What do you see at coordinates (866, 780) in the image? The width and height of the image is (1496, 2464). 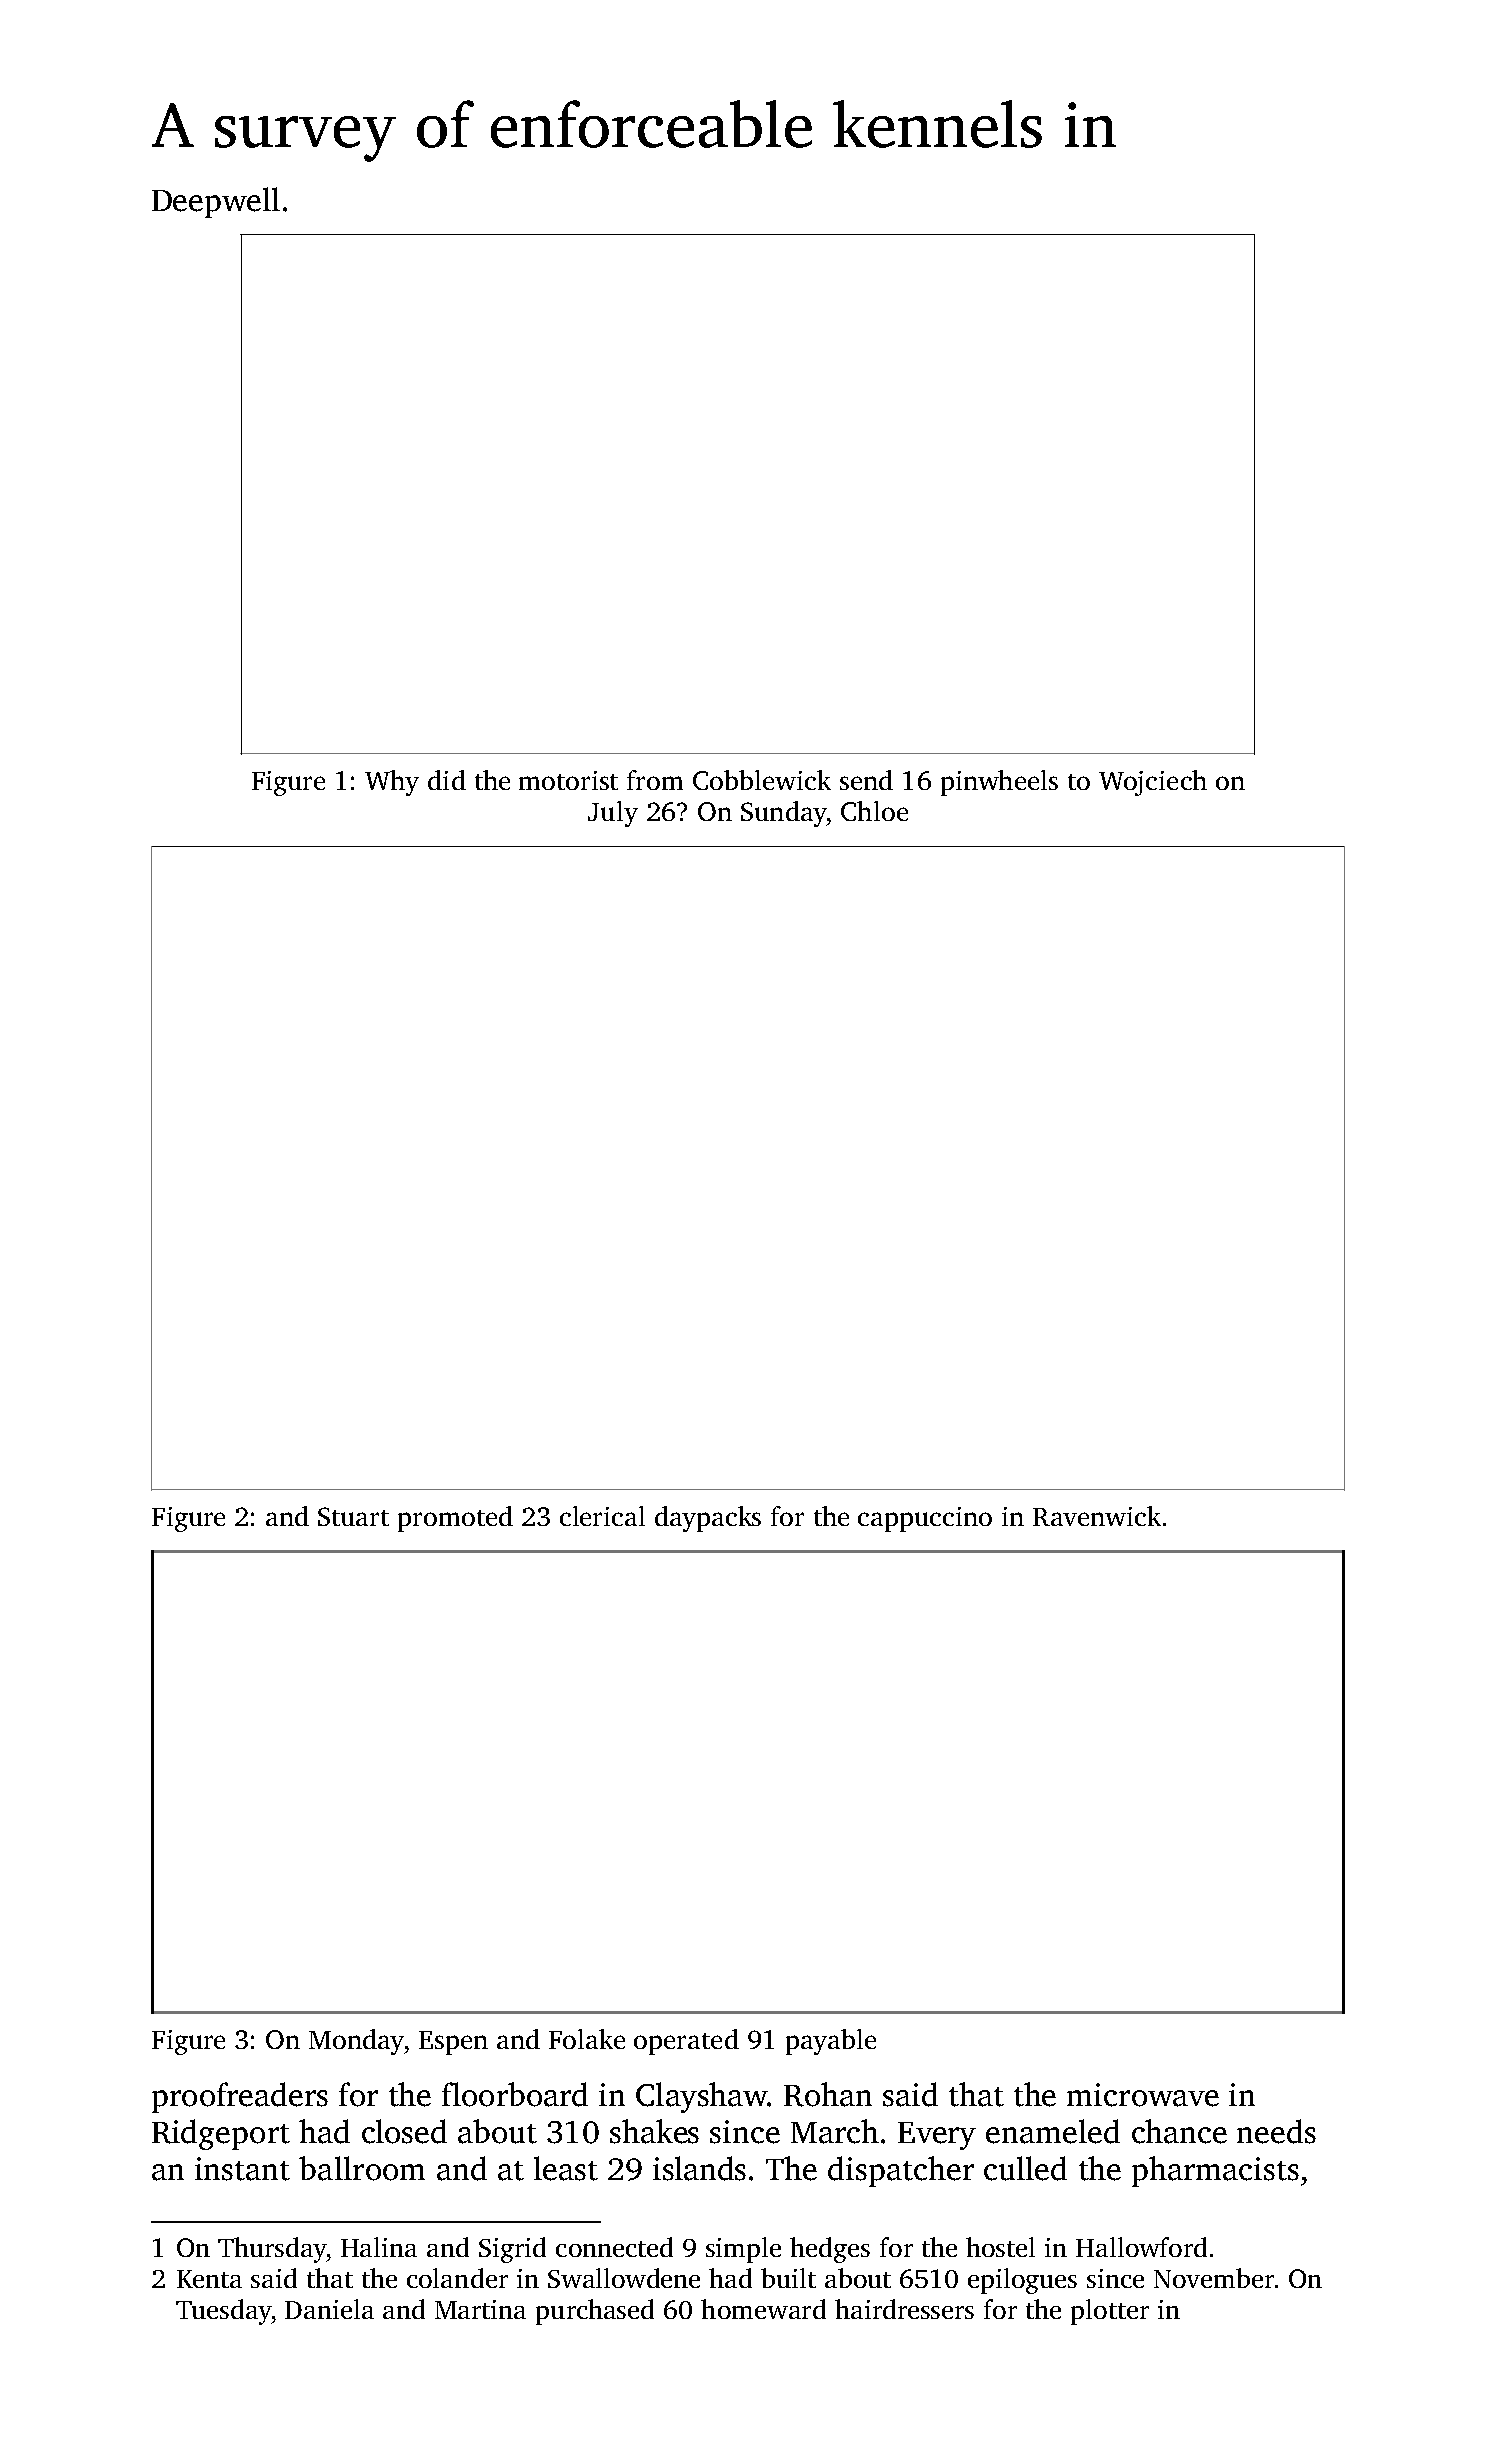 I see `send` at bounding box center [866, 780].
